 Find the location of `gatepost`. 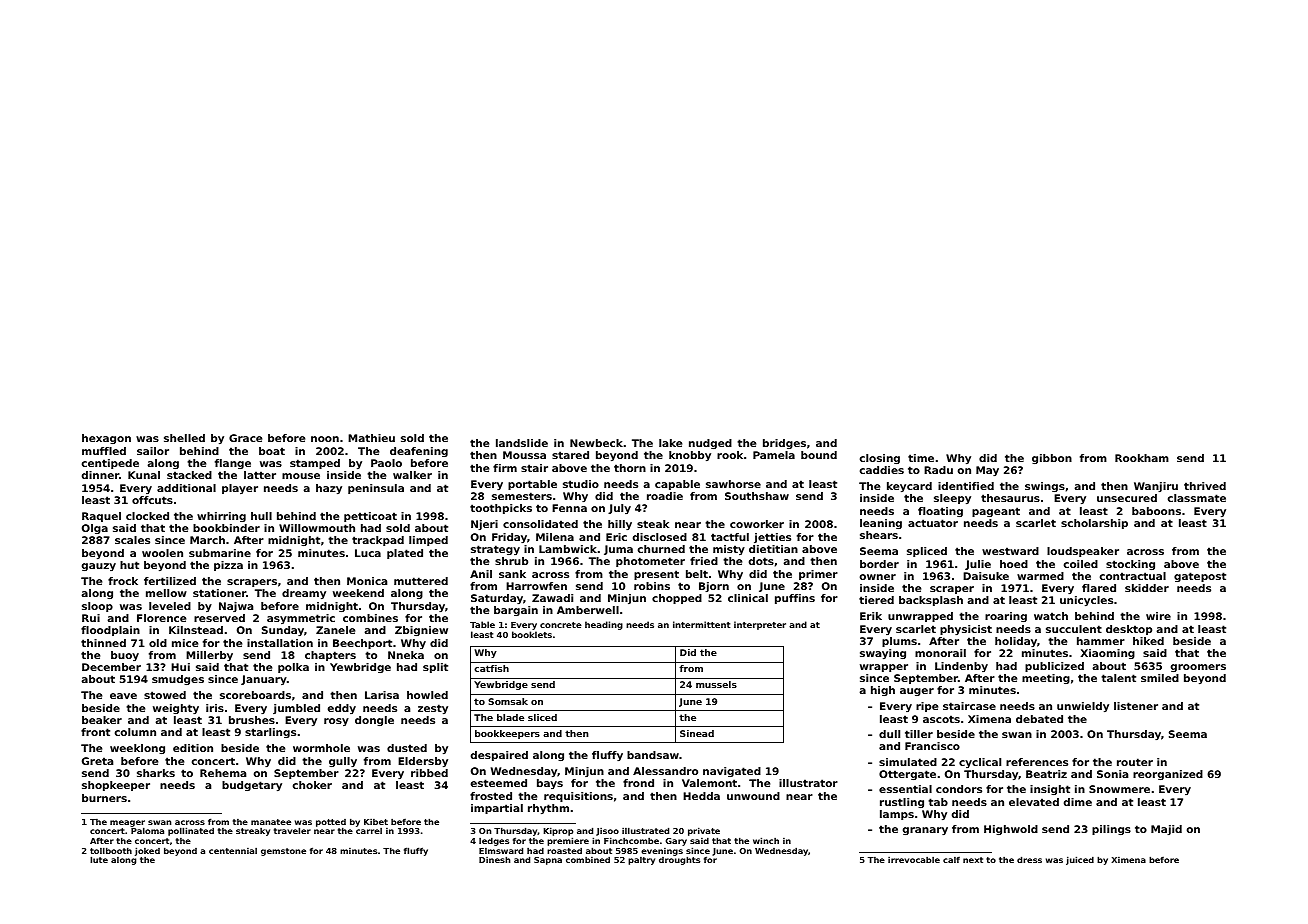

gatepost is located at coordinates (1200, 577).
